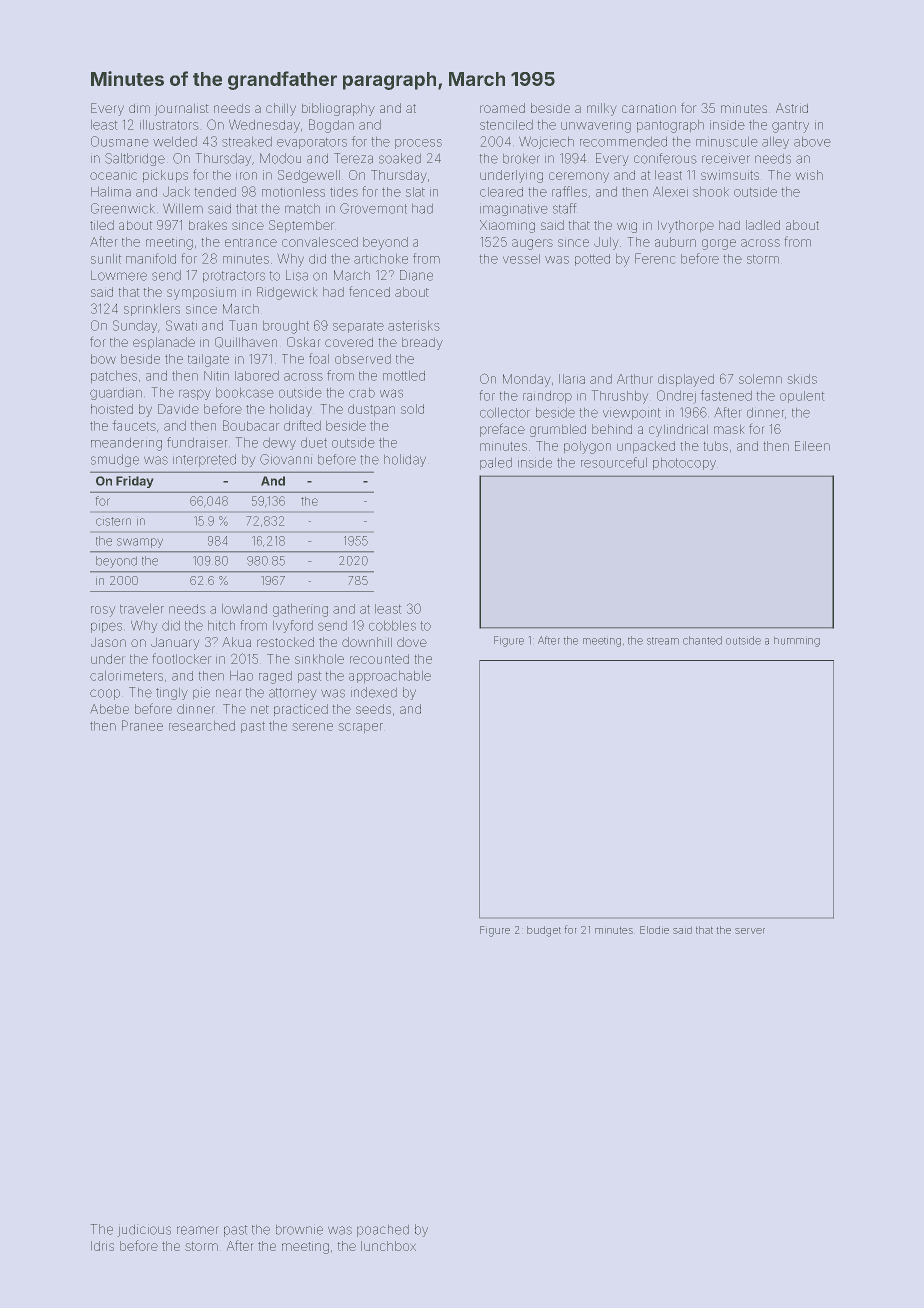  I want to click on Wojciech, so click(546, 143).
